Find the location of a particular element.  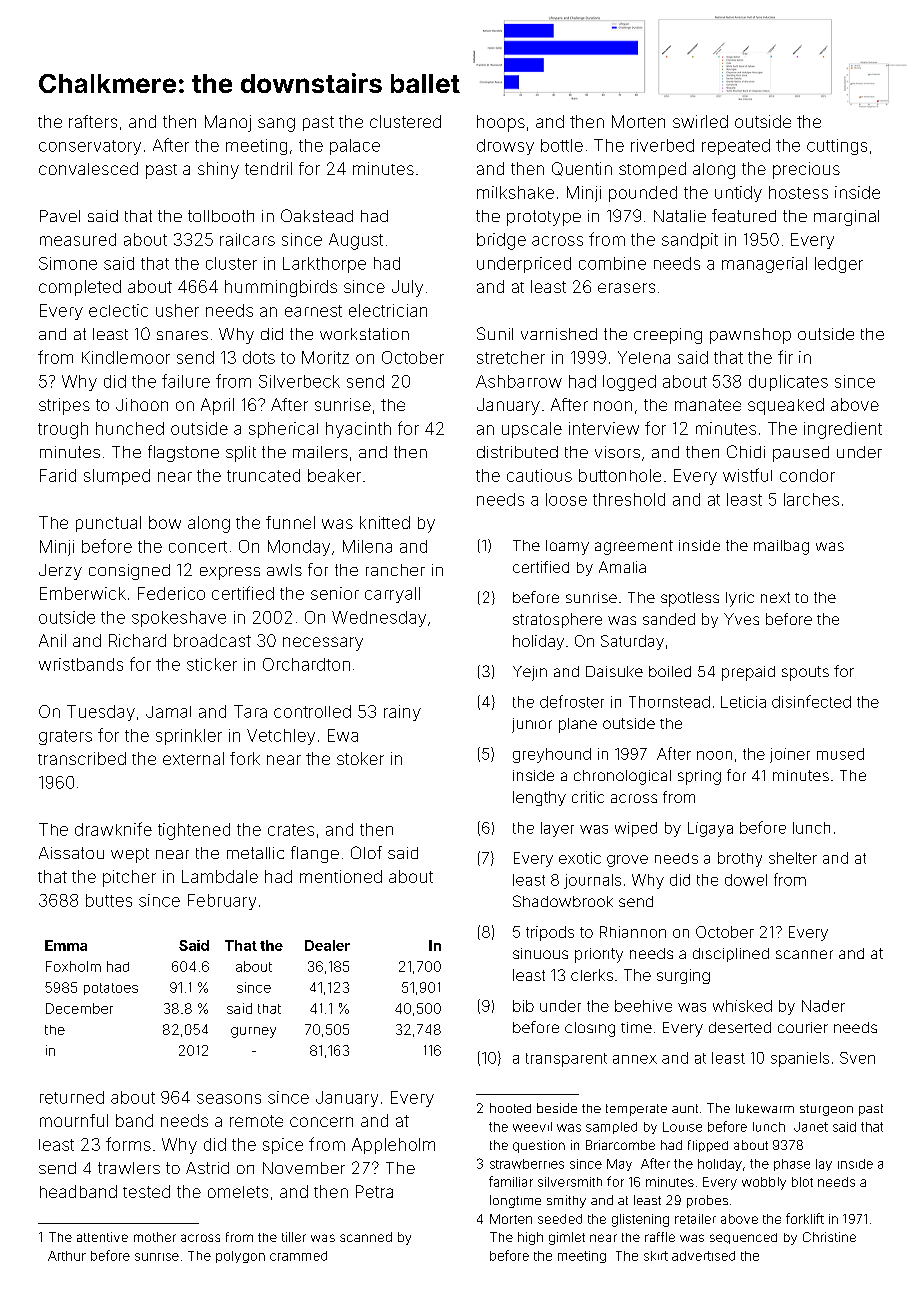

conservatory is located at coordinates (90, 147).
